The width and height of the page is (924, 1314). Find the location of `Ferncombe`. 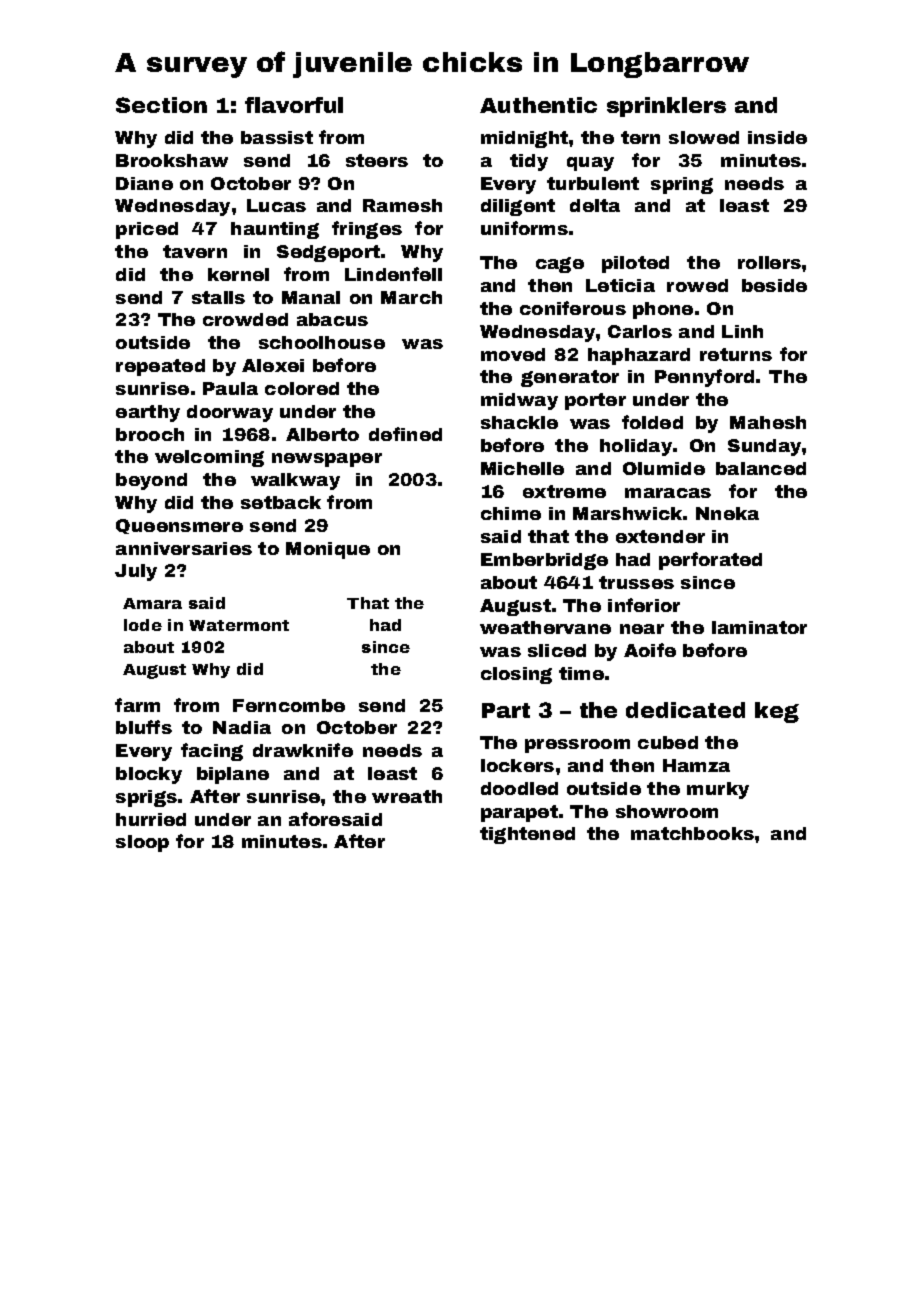

Ferncombe is located at coordinates (289, 705).
